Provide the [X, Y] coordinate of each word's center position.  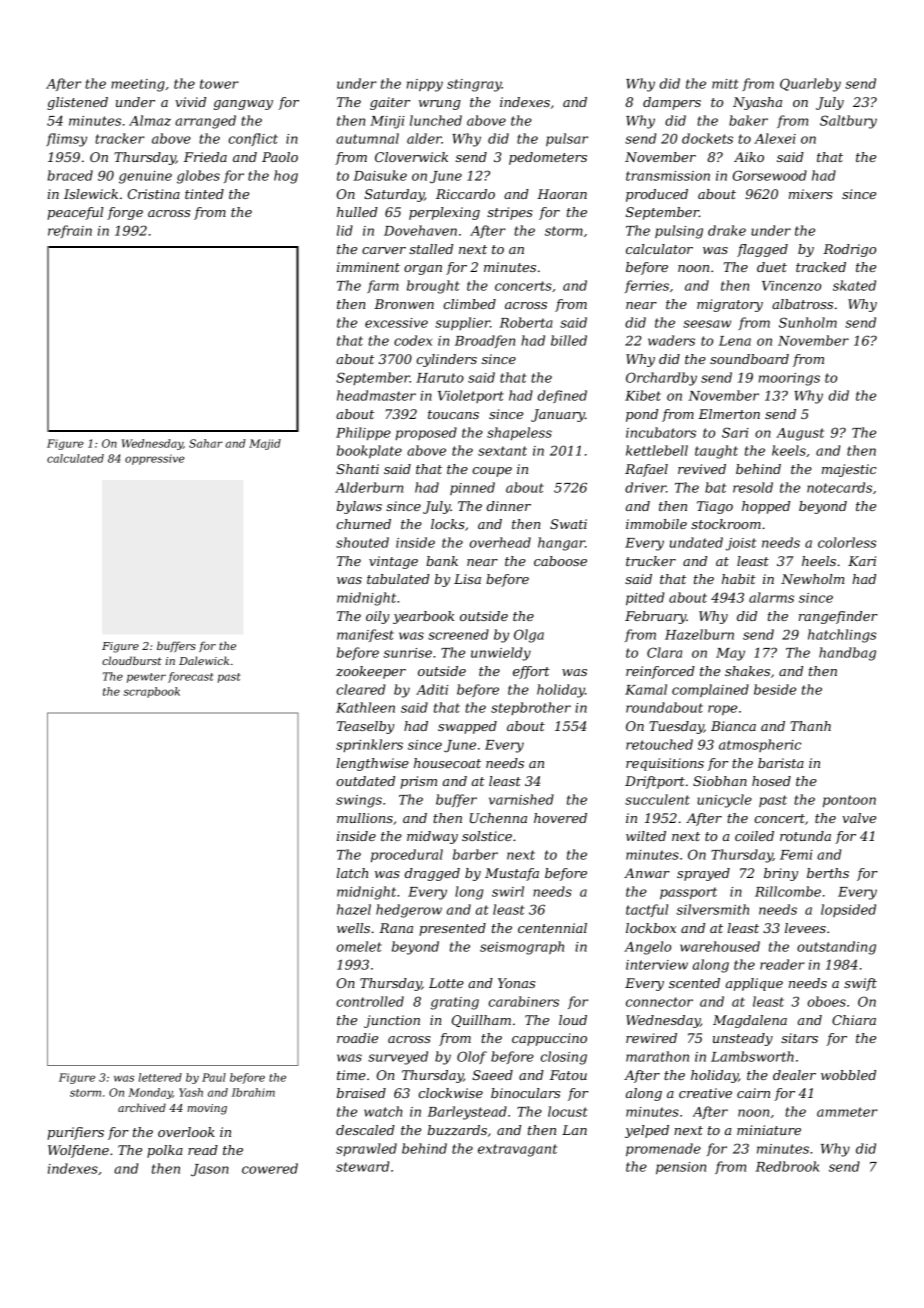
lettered [160, 1077]
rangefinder [838, 617]
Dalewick [204, 660]
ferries [647, 286]
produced [657, 195]
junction [392, 1021]
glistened [77, 103]
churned [363, 524]
